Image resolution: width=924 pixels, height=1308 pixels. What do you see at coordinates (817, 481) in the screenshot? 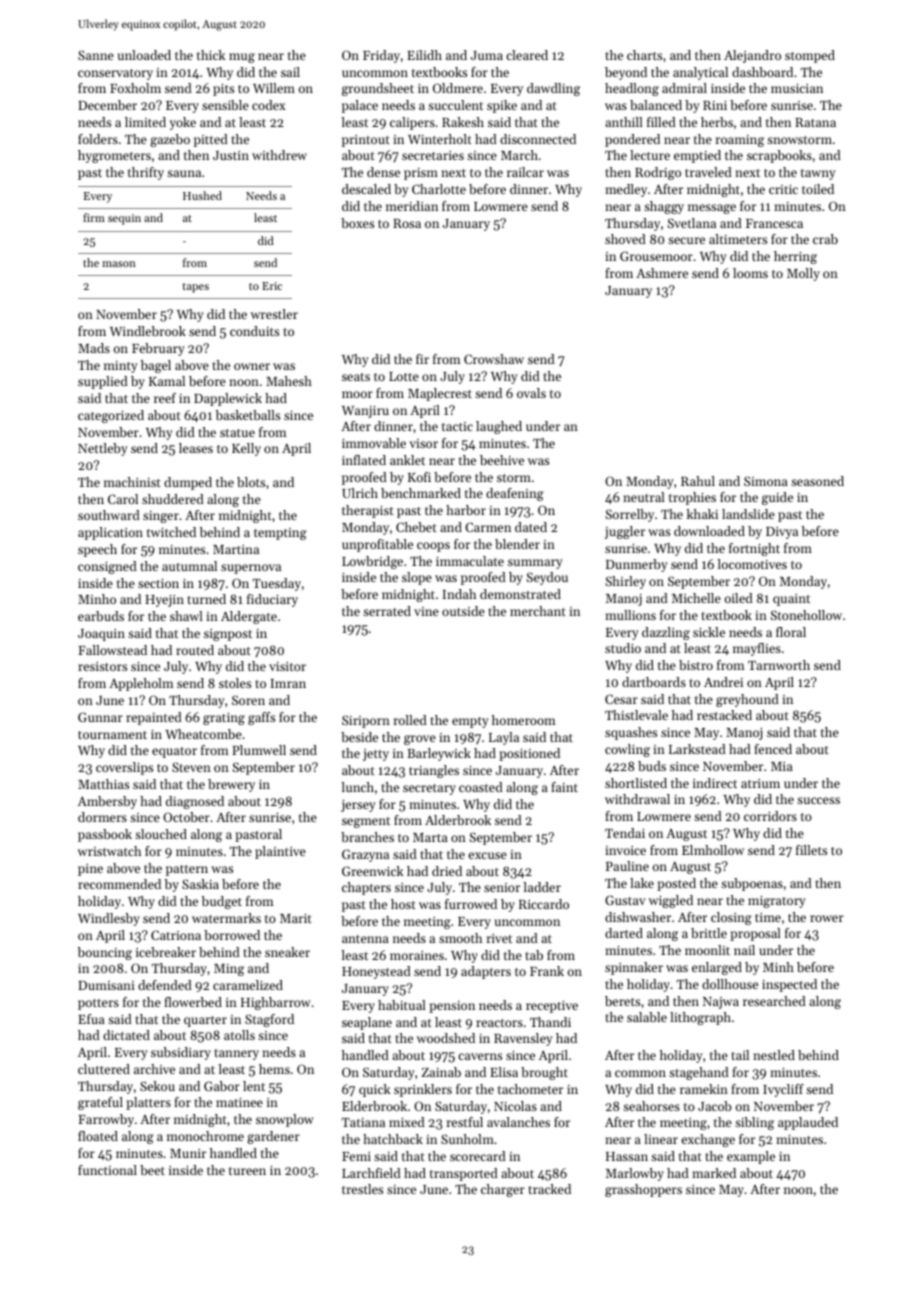
I see `seasoned` at bounding box center [817, 481].
